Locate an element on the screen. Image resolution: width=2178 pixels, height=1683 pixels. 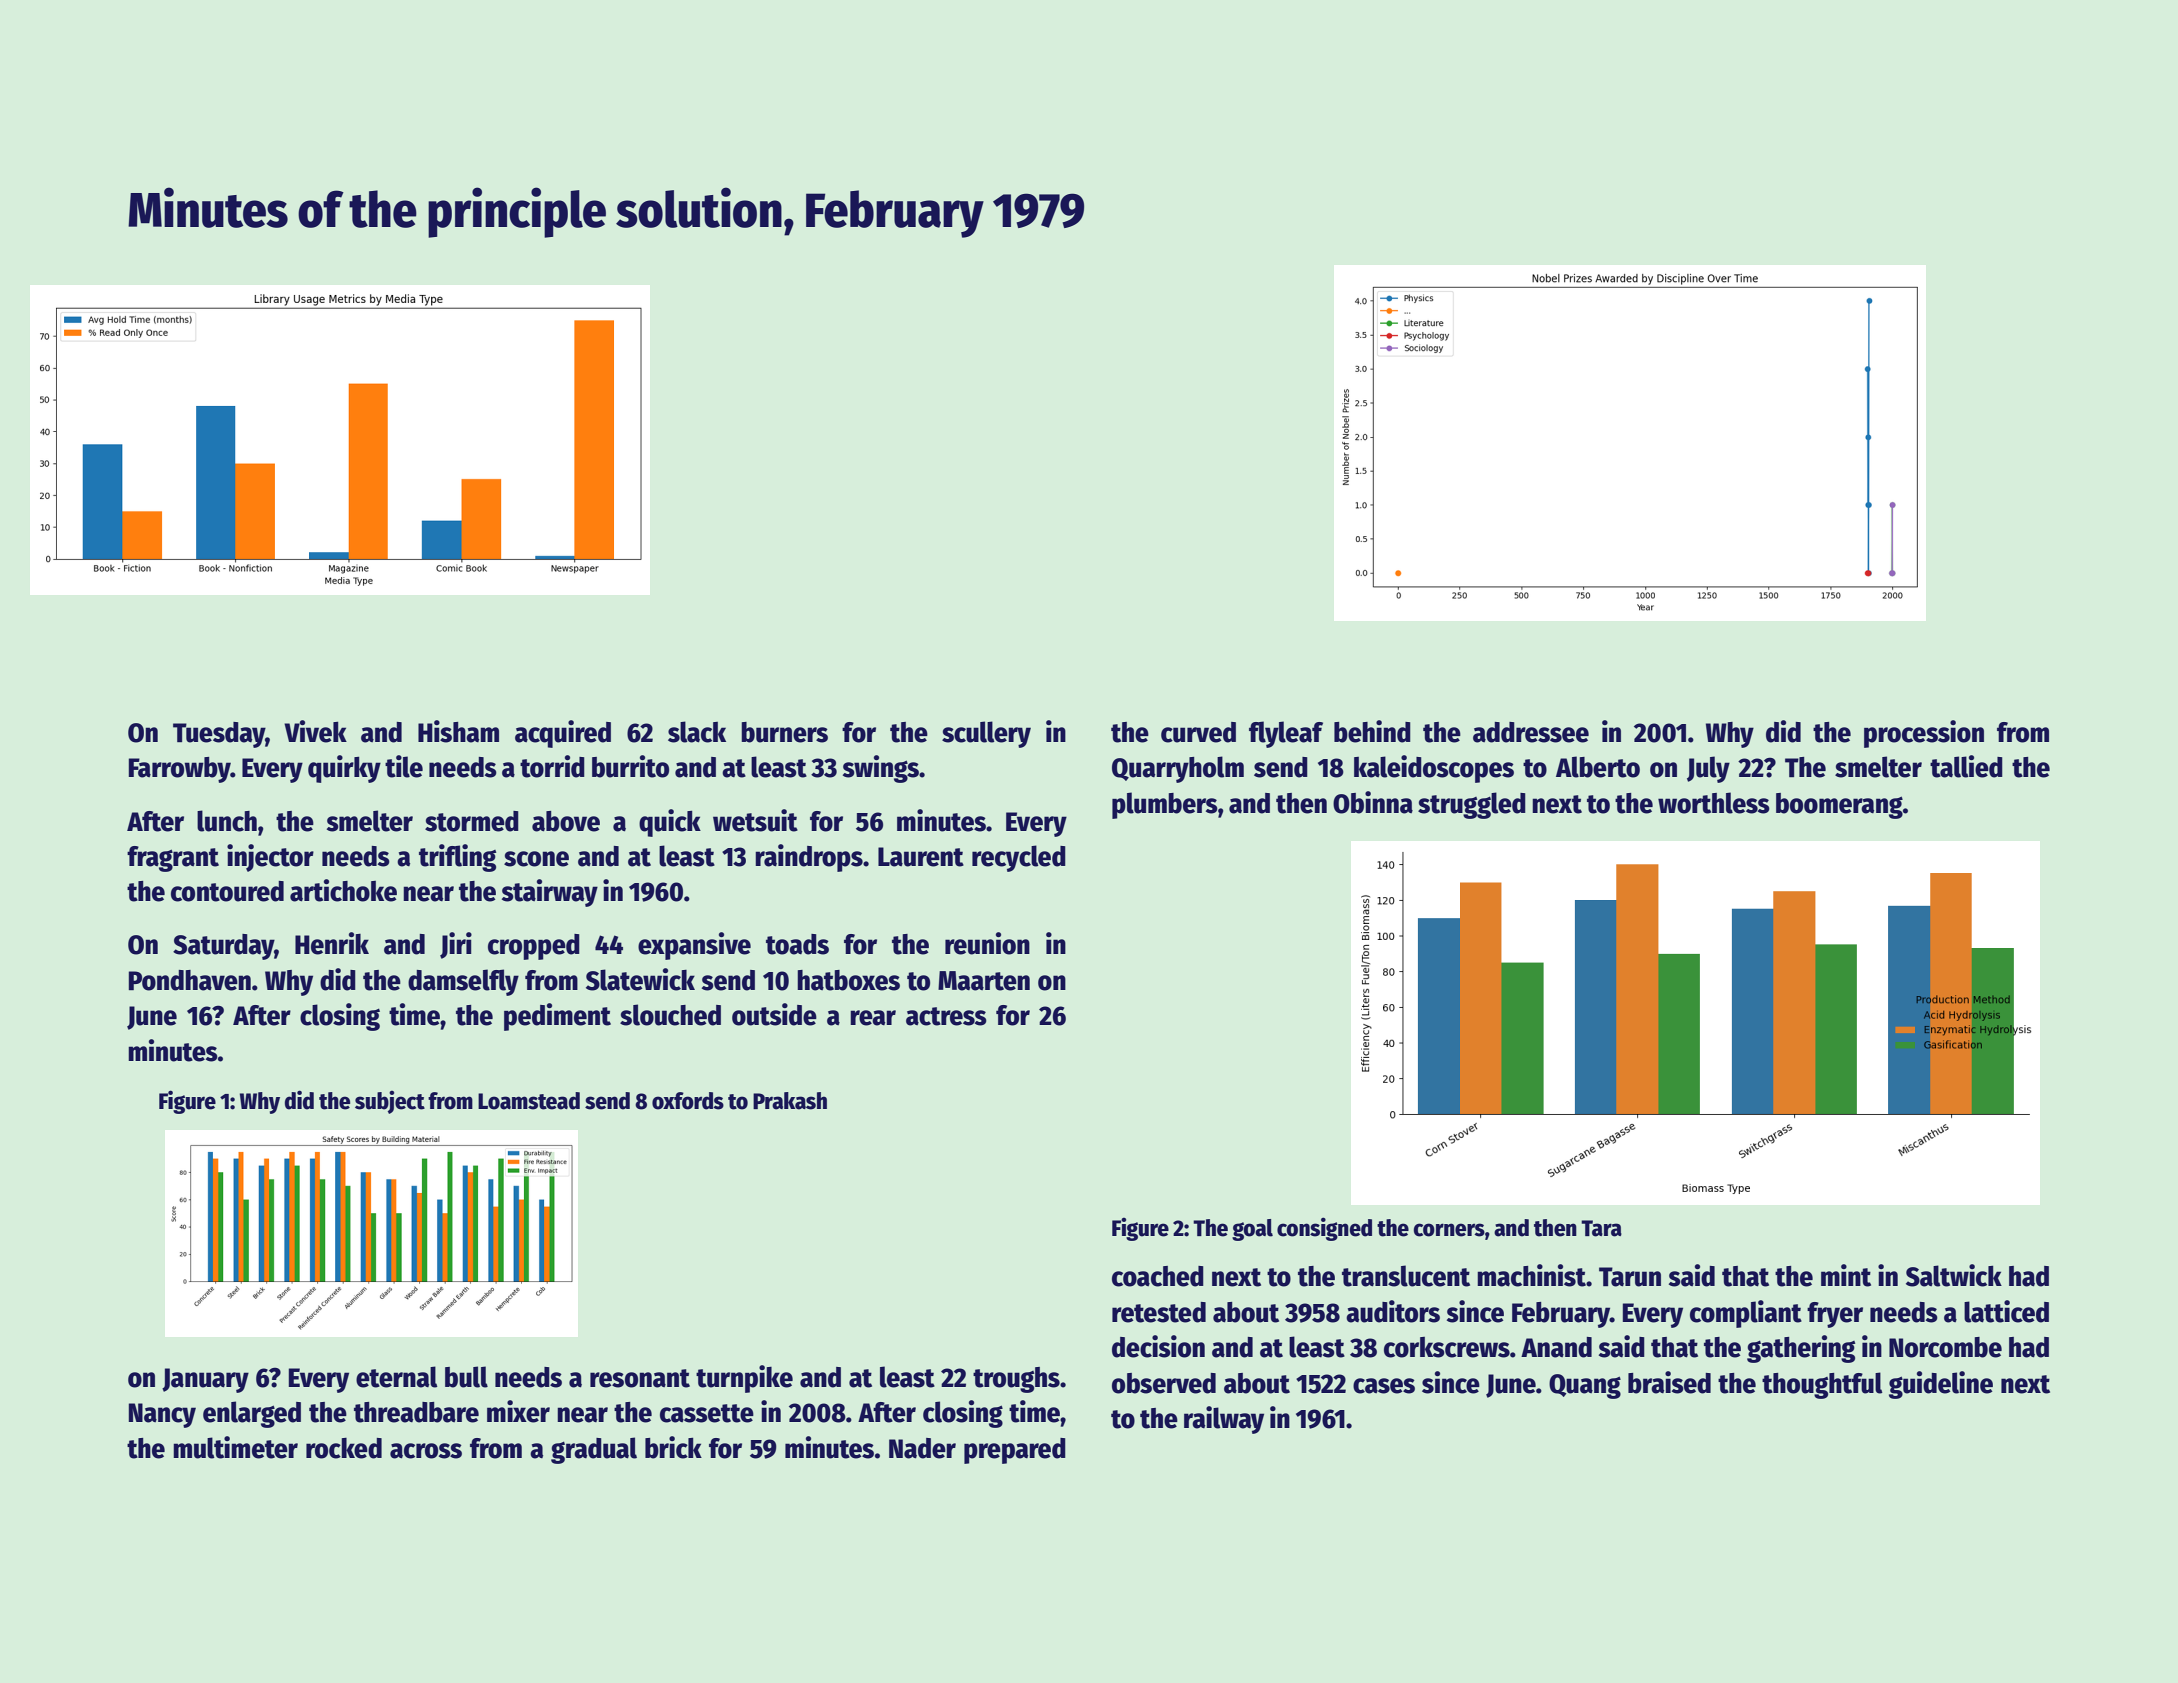
gradual is located at coordinates (594, 1450).
